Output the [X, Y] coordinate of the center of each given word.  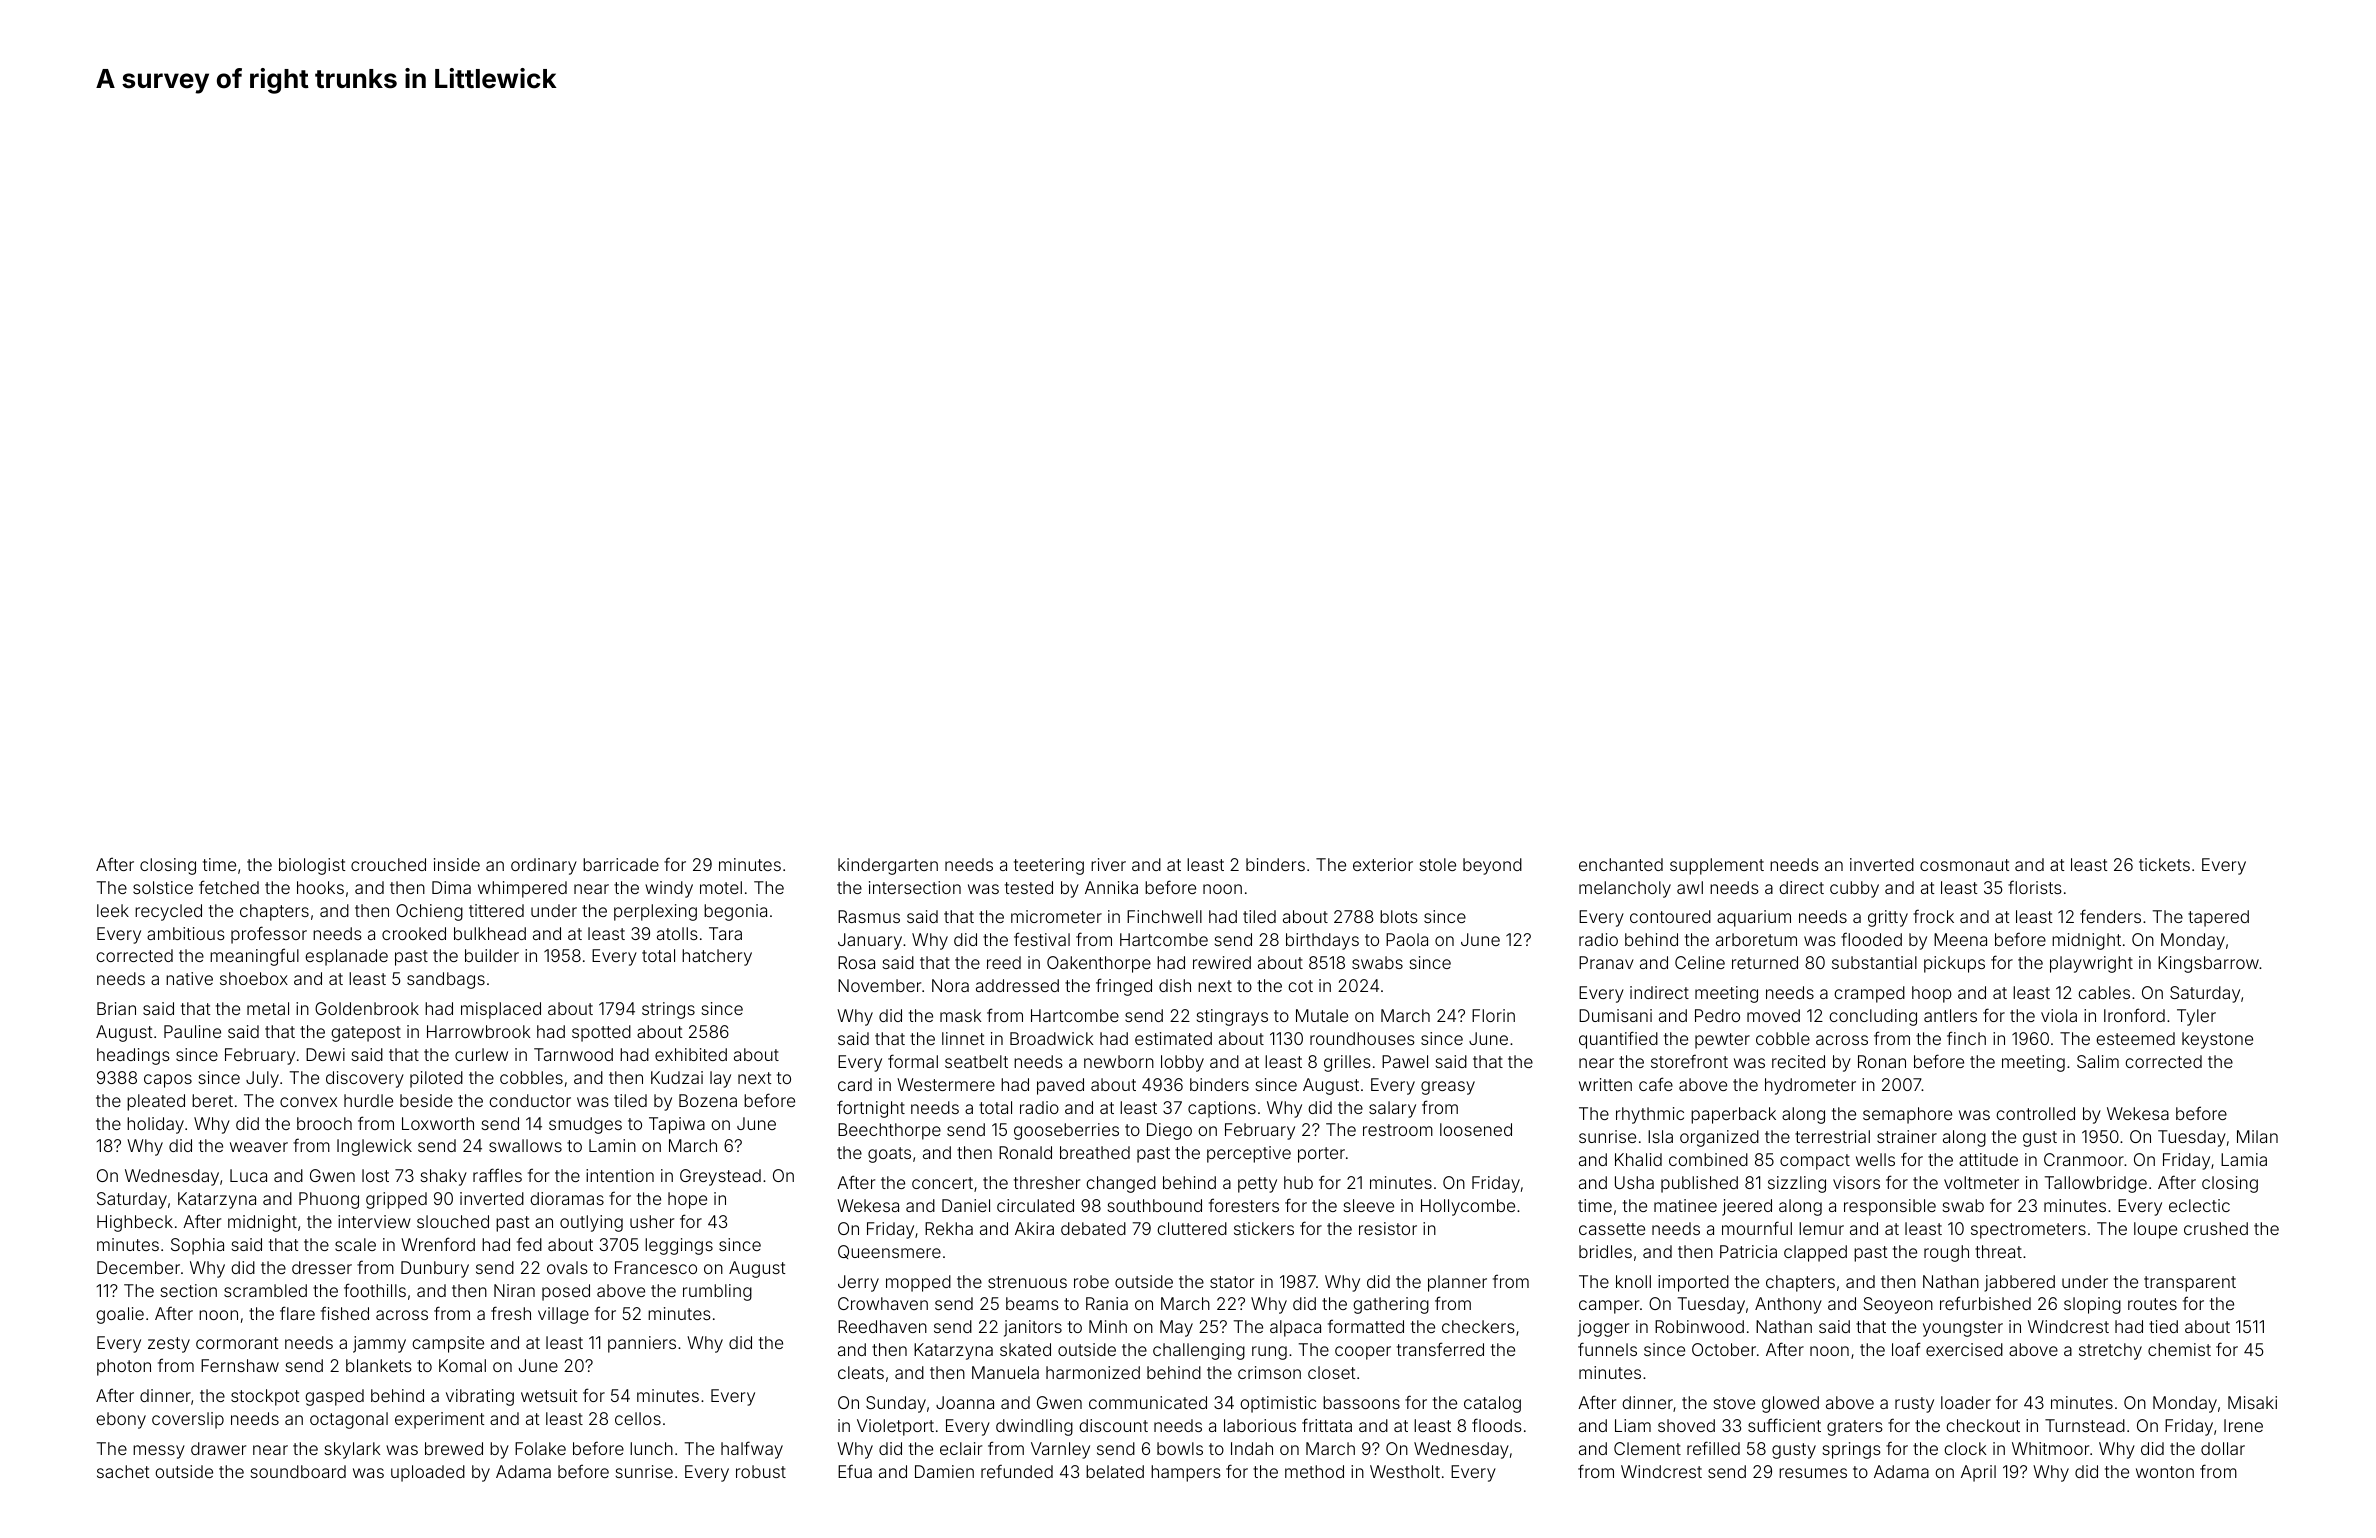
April [1978, 1473]
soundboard [298, 1471]
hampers [1186, 1473]
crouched [388, 864]
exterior [1383, 864]
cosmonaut [1965, 865]
